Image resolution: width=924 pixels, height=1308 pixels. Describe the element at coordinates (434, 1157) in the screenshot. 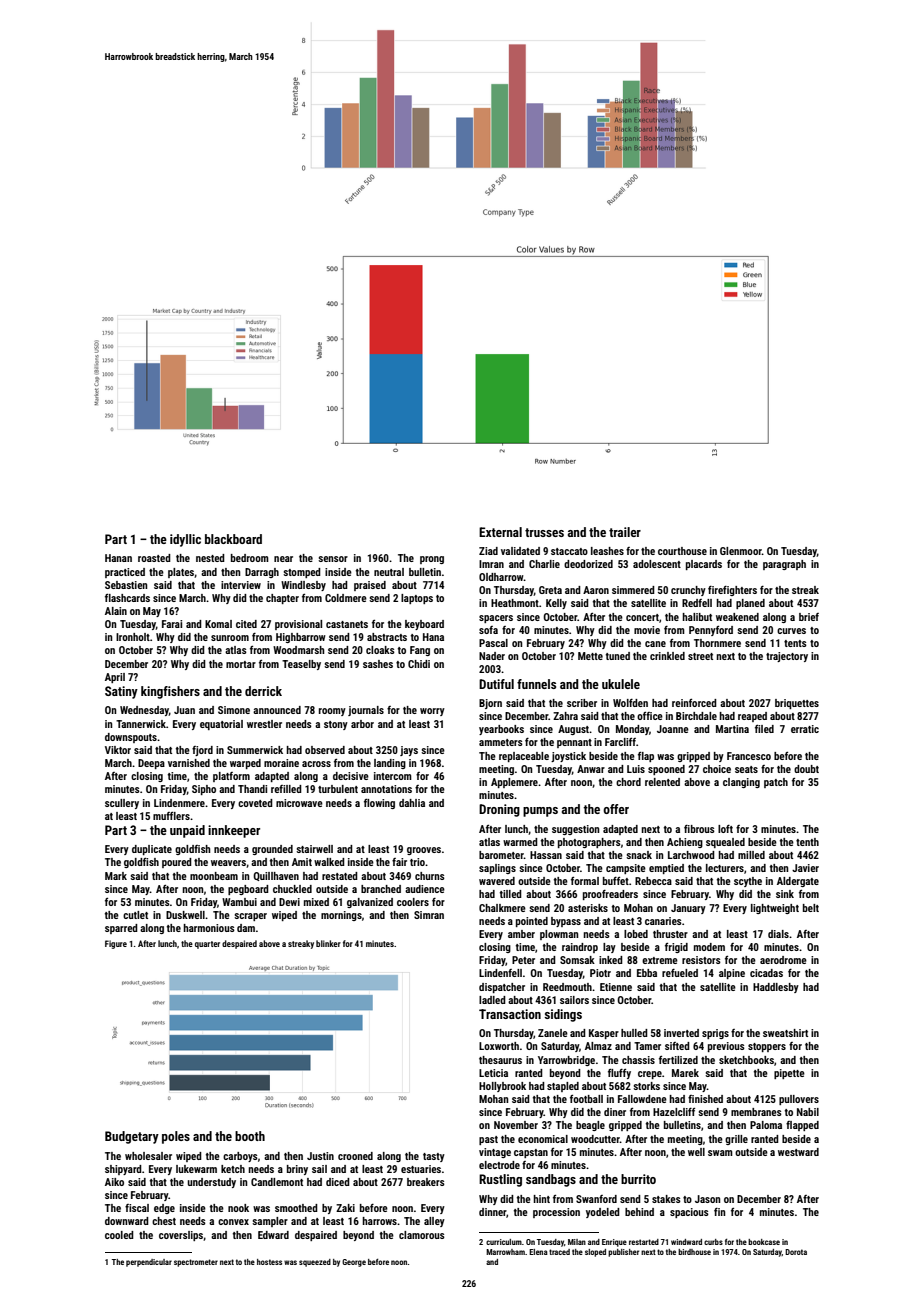

I see `tasty` at that location.
